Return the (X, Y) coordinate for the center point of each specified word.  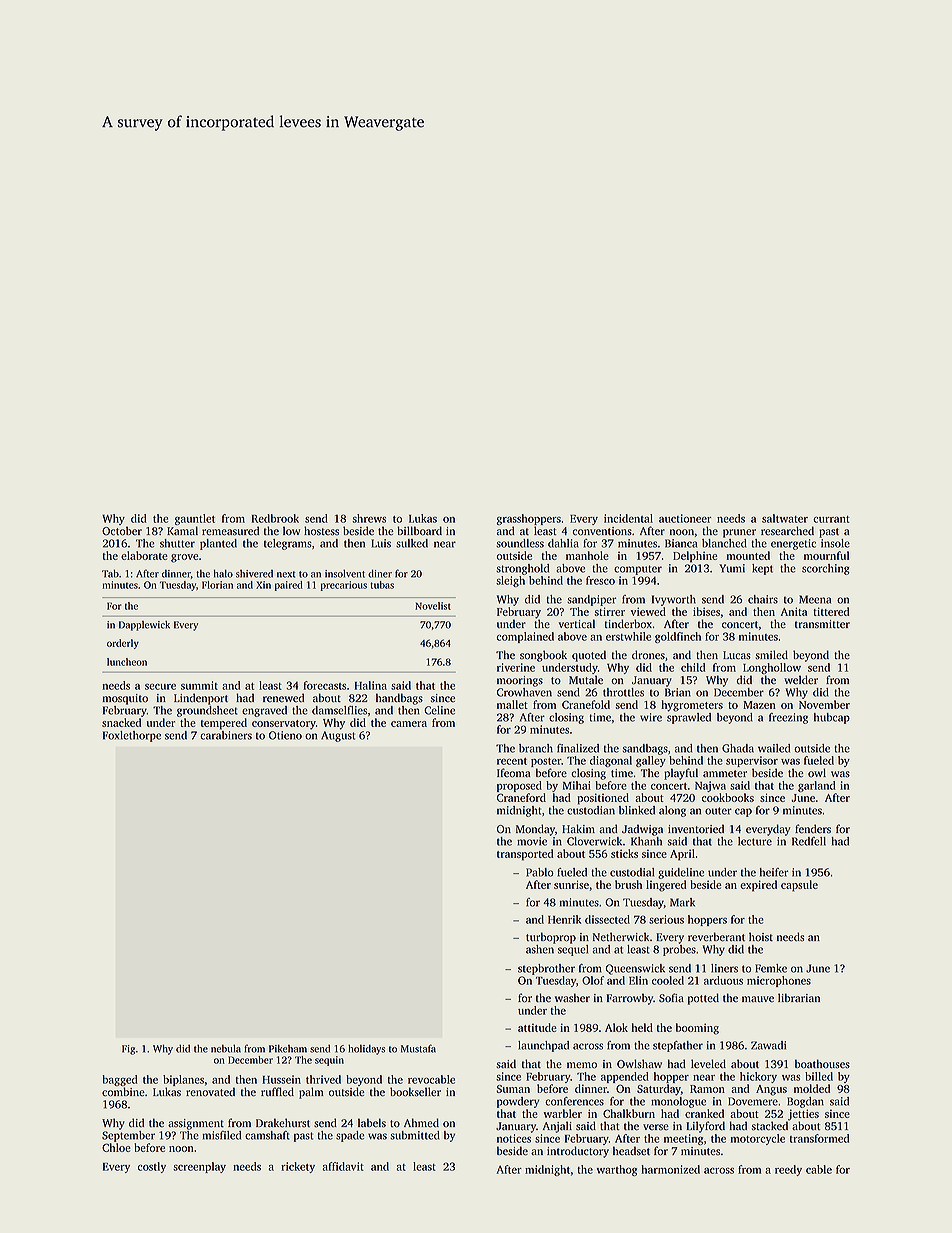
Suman (513, 1089)
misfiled (221, 1135)
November (824, 704)
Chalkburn (629, 1113)
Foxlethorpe (132, 736)
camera (409, 724)
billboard (419, 531)
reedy (788, 1170)
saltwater (785, 518)
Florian (217, 585)
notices (514, 1138)
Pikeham (288, 1048)
